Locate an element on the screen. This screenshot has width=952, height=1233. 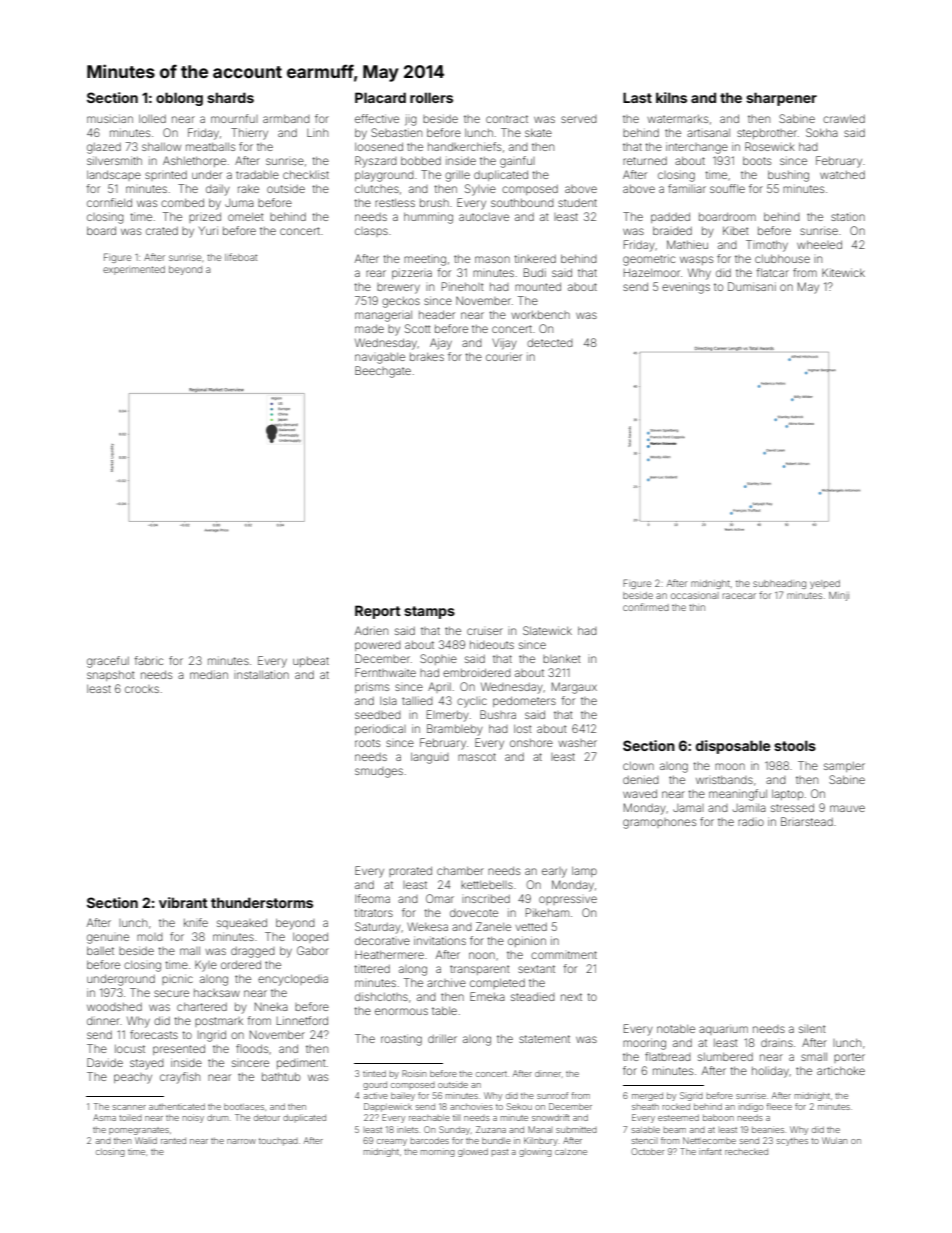
Brambleby is located at coordinates (455, 730).
